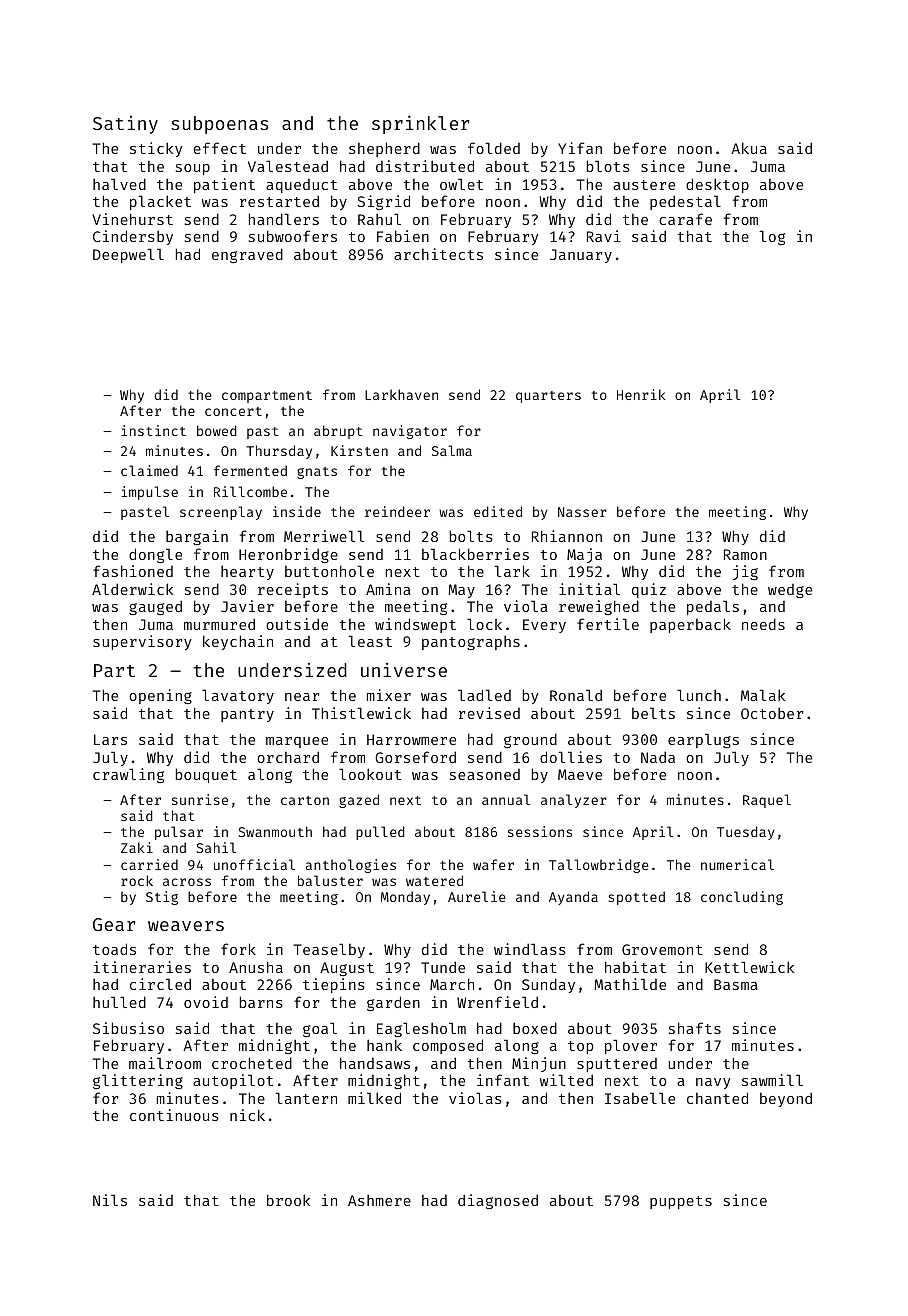 The height and width of the image is (1316, 908). Describe the element at coordinates (187, 882) in the image. I see `across` at that location.
